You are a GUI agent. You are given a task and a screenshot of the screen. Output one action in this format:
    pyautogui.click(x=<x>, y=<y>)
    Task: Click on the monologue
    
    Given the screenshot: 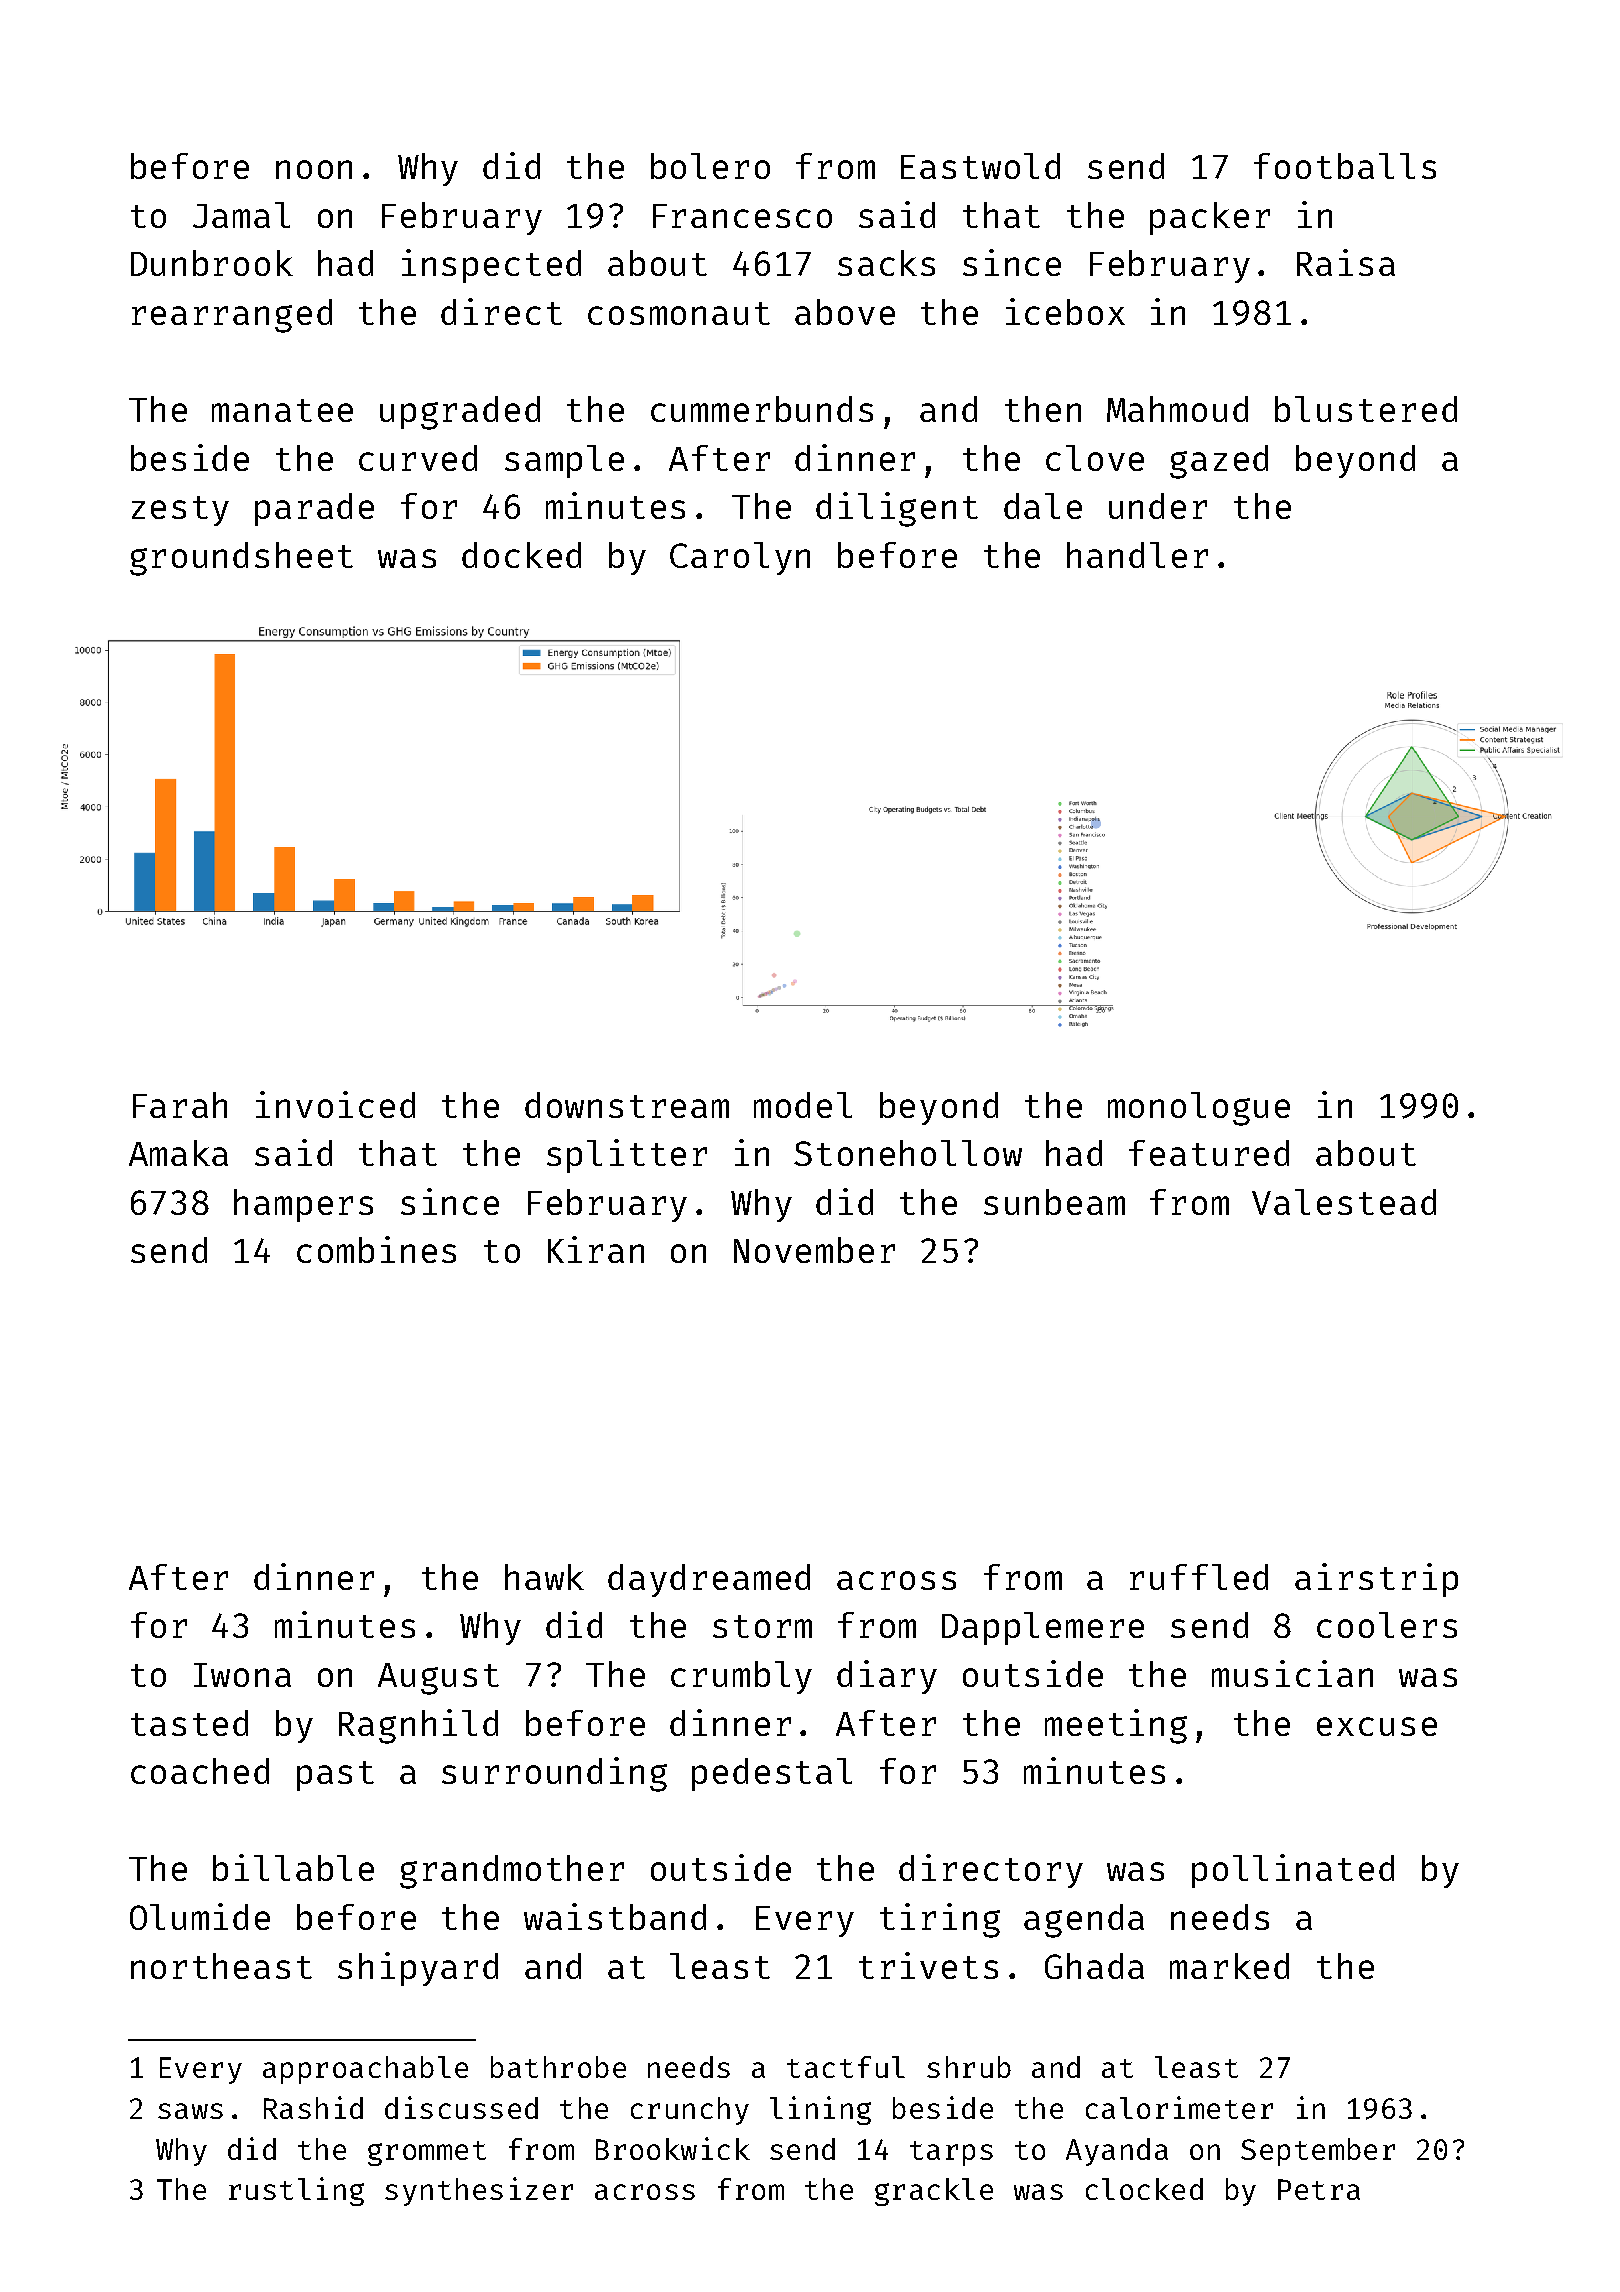 What is the action you would take?
    pyautogui.click(x=1199, y=1109)
